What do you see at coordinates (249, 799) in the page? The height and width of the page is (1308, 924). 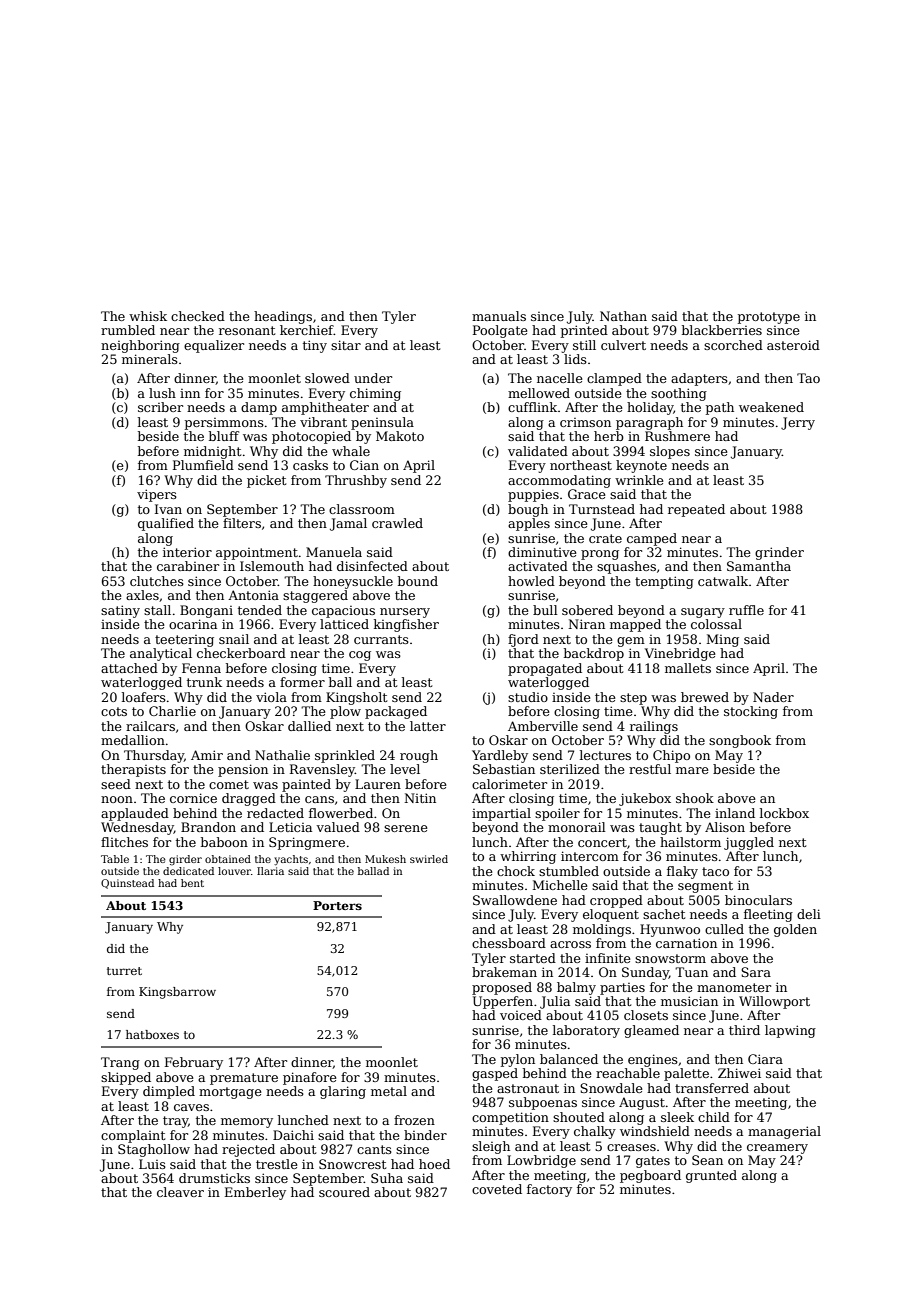 I see `dragged` at bounding box center [249, 799].
